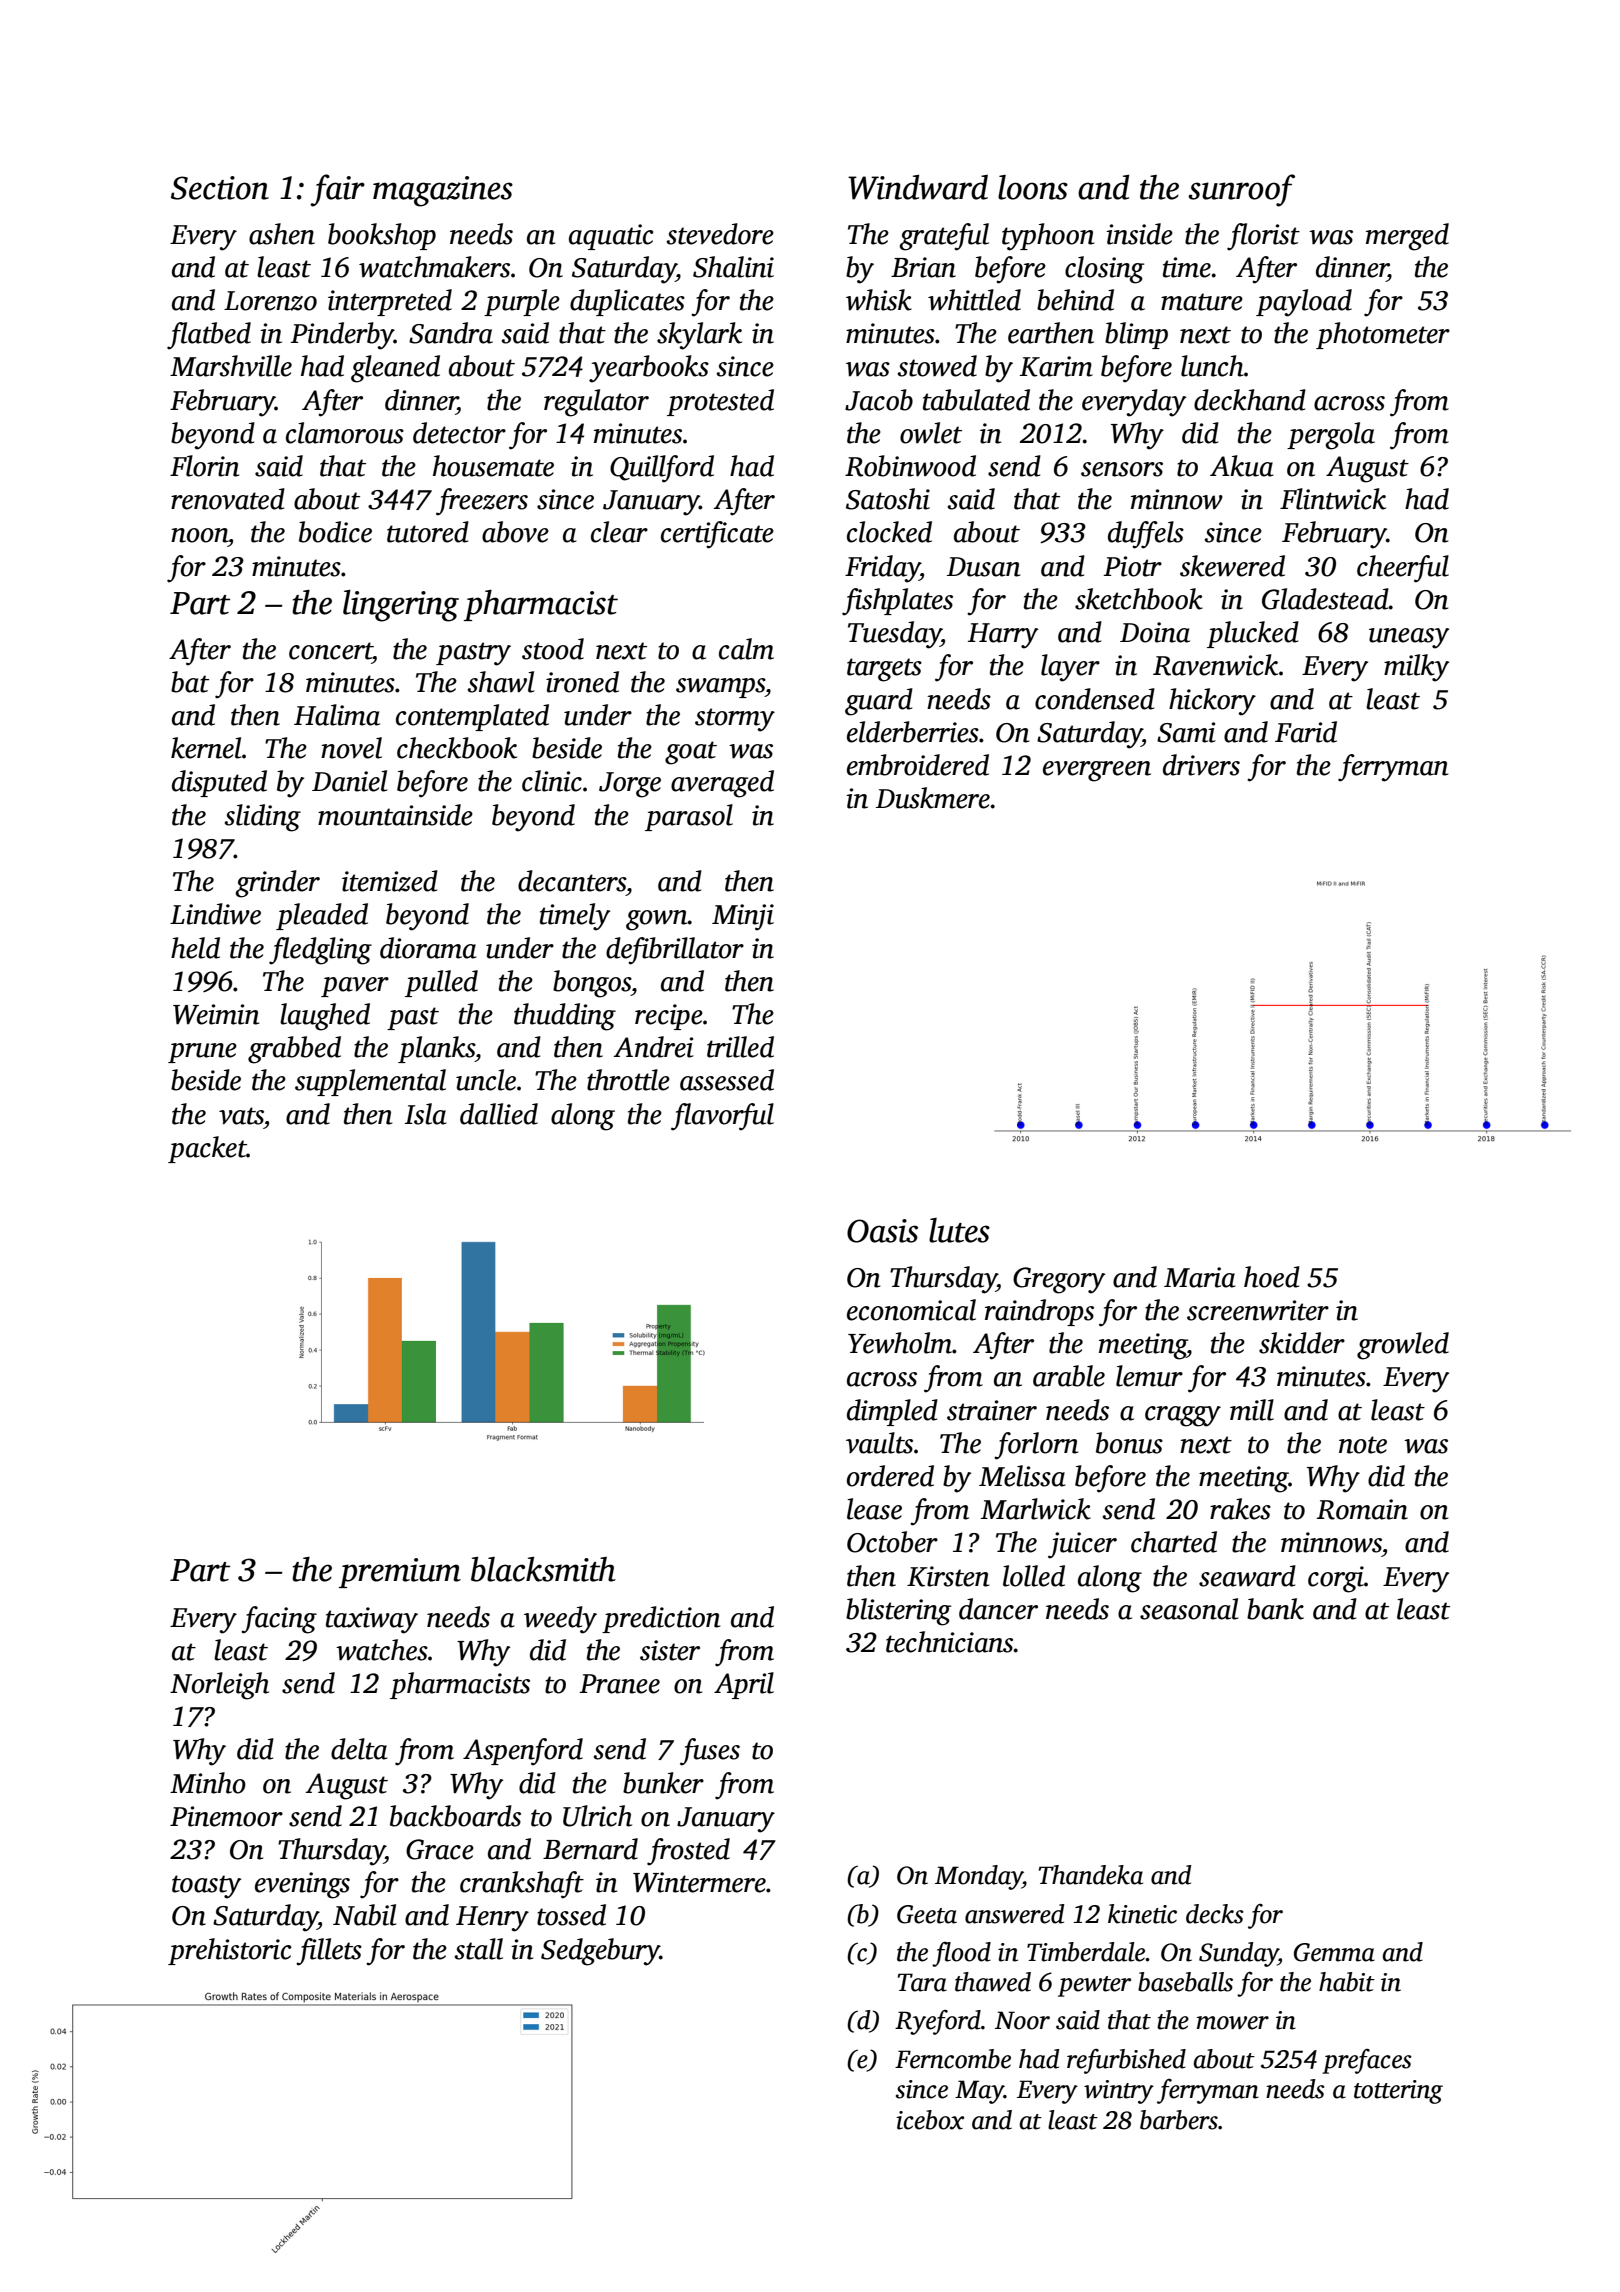  What do you see at coordinates (949, 1642) in the page?
I see `technicians` at bounding box center [949, 1642].
